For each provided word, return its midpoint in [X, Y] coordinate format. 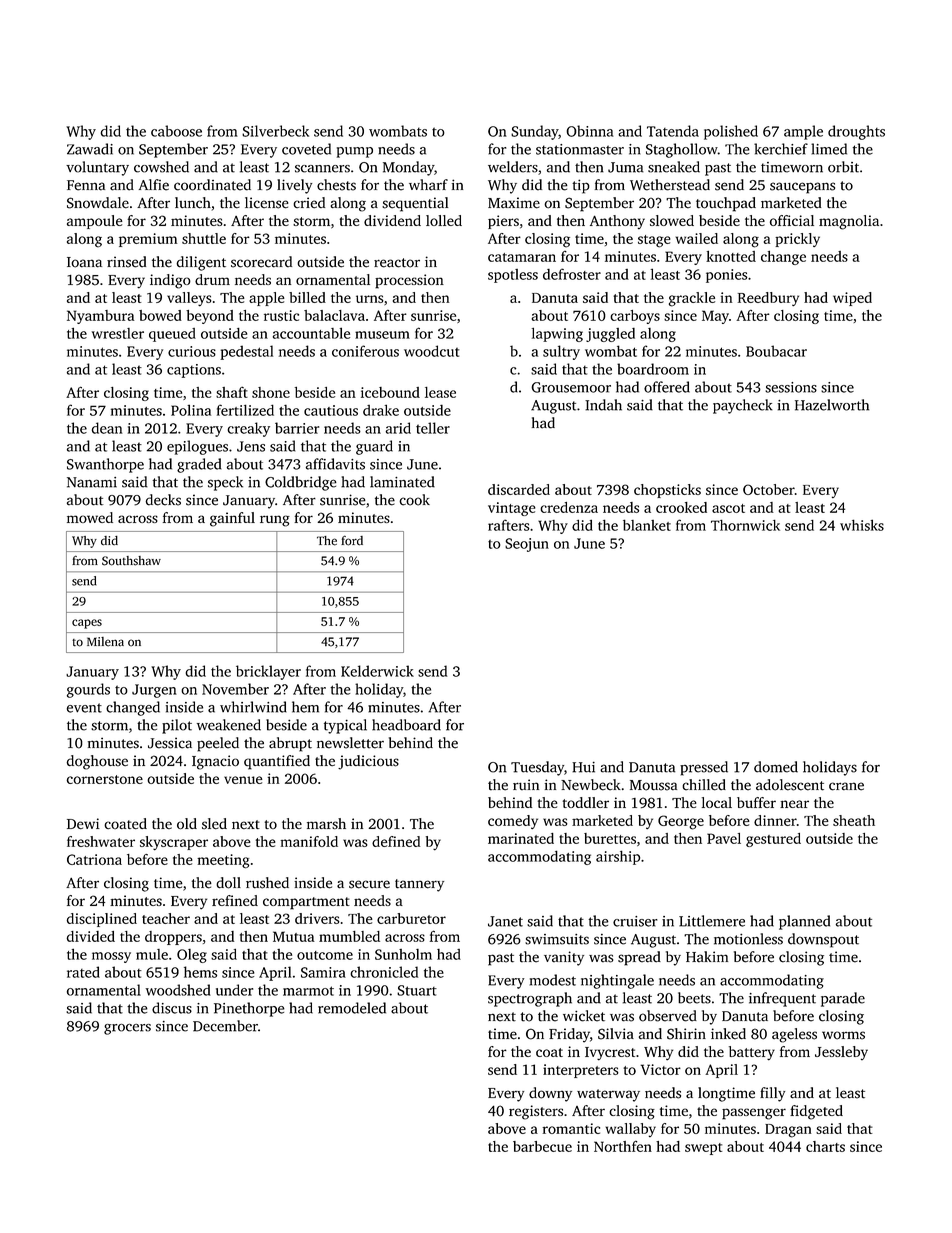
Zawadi [90, 149]
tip [581, 186]
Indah [603, 405]
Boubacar [776, 351]
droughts [856, 132]
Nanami [92, 482]
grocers [127, 1029]
